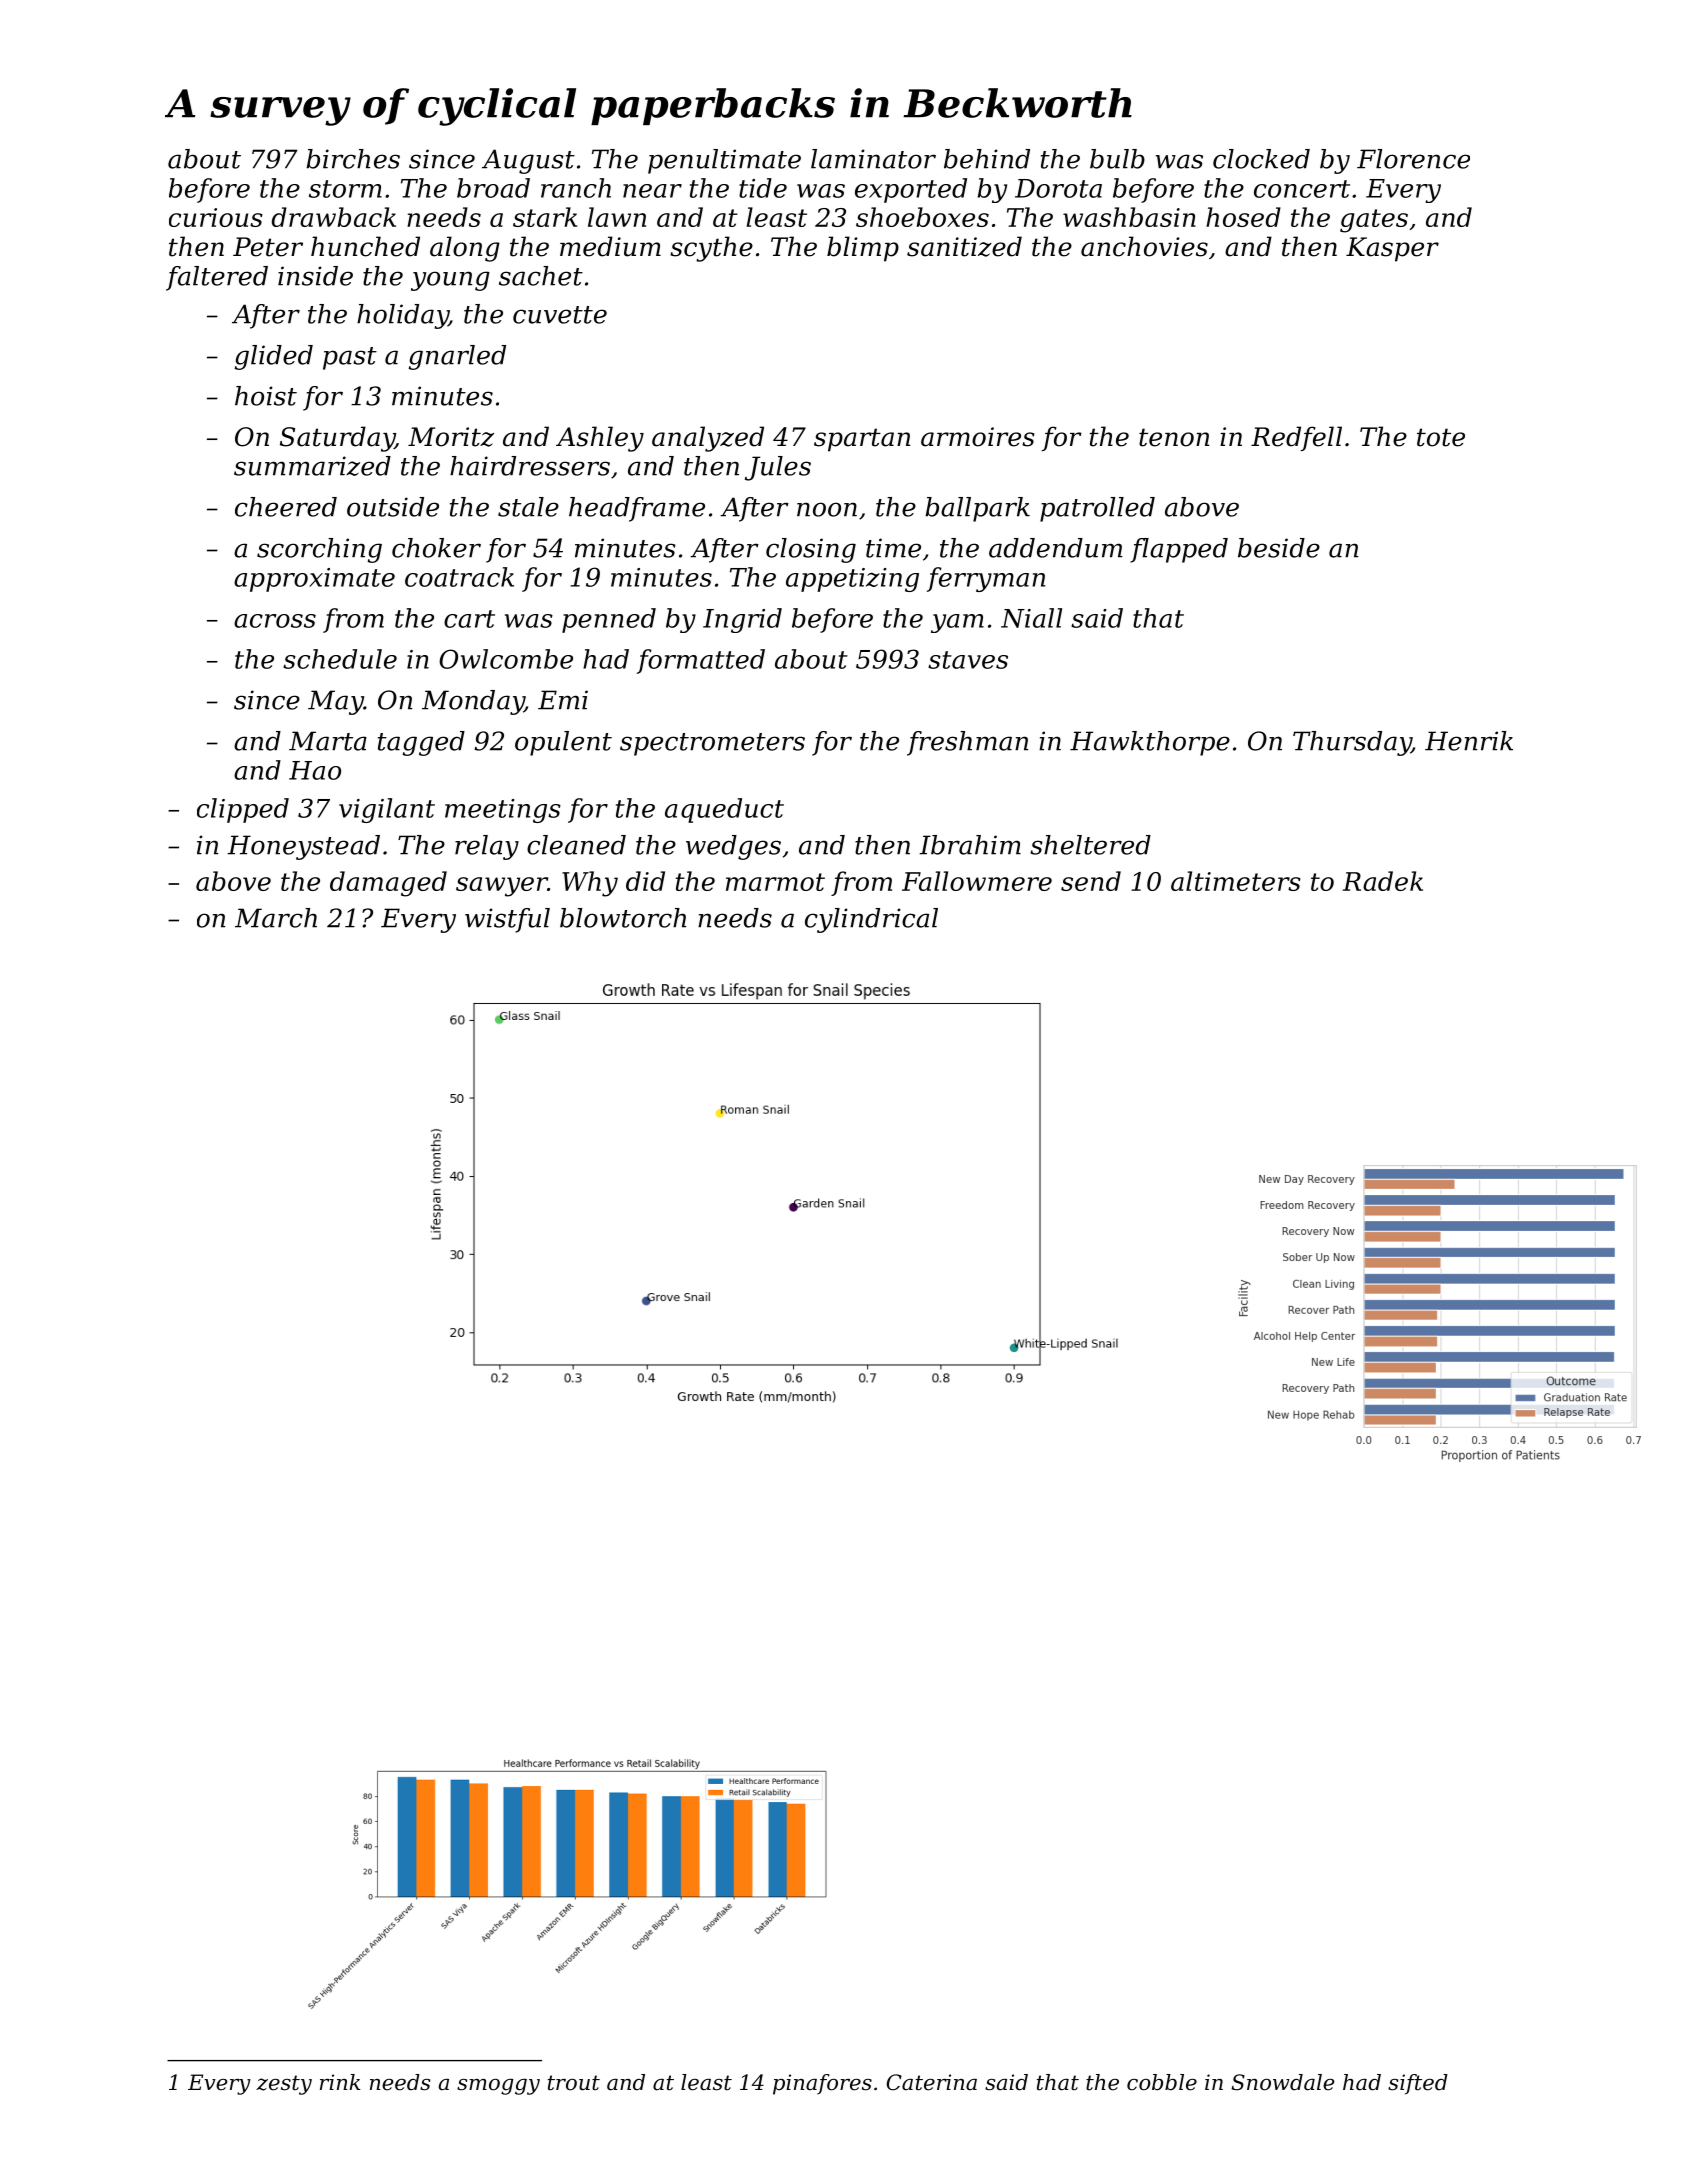  What do you see at coordinates (502, 887) in the image?
I see `sawyer` at bounding box center [502, 887].
